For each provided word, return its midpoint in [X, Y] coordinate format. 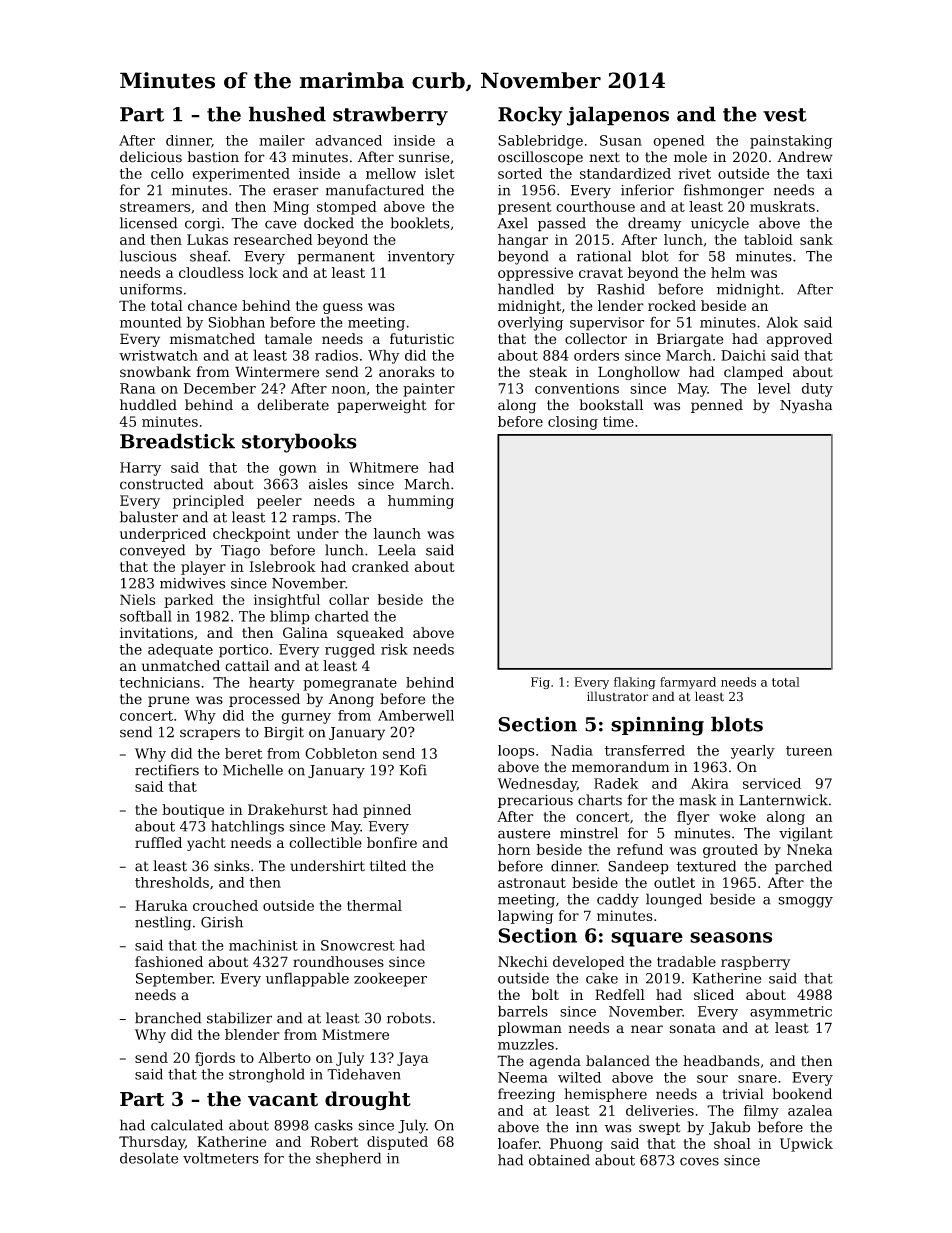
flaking [635, 683]
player [203, 568]
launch [397, 533]
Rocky [530, 116]
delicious [151, 157]
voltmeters [221, 1158]
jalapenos [618, 116]
